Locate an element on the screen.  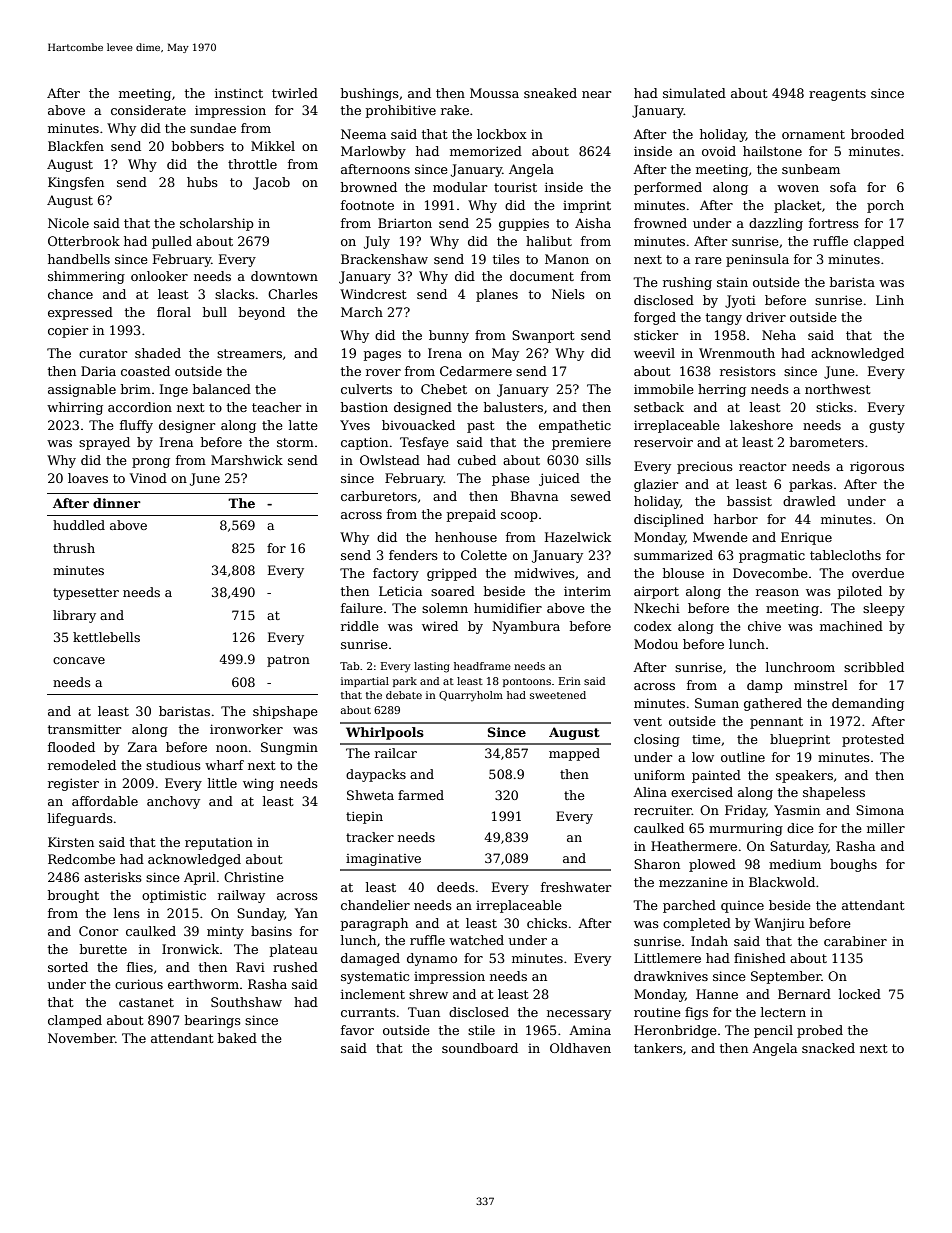
snacked is located at coordinates (828, 1048).
